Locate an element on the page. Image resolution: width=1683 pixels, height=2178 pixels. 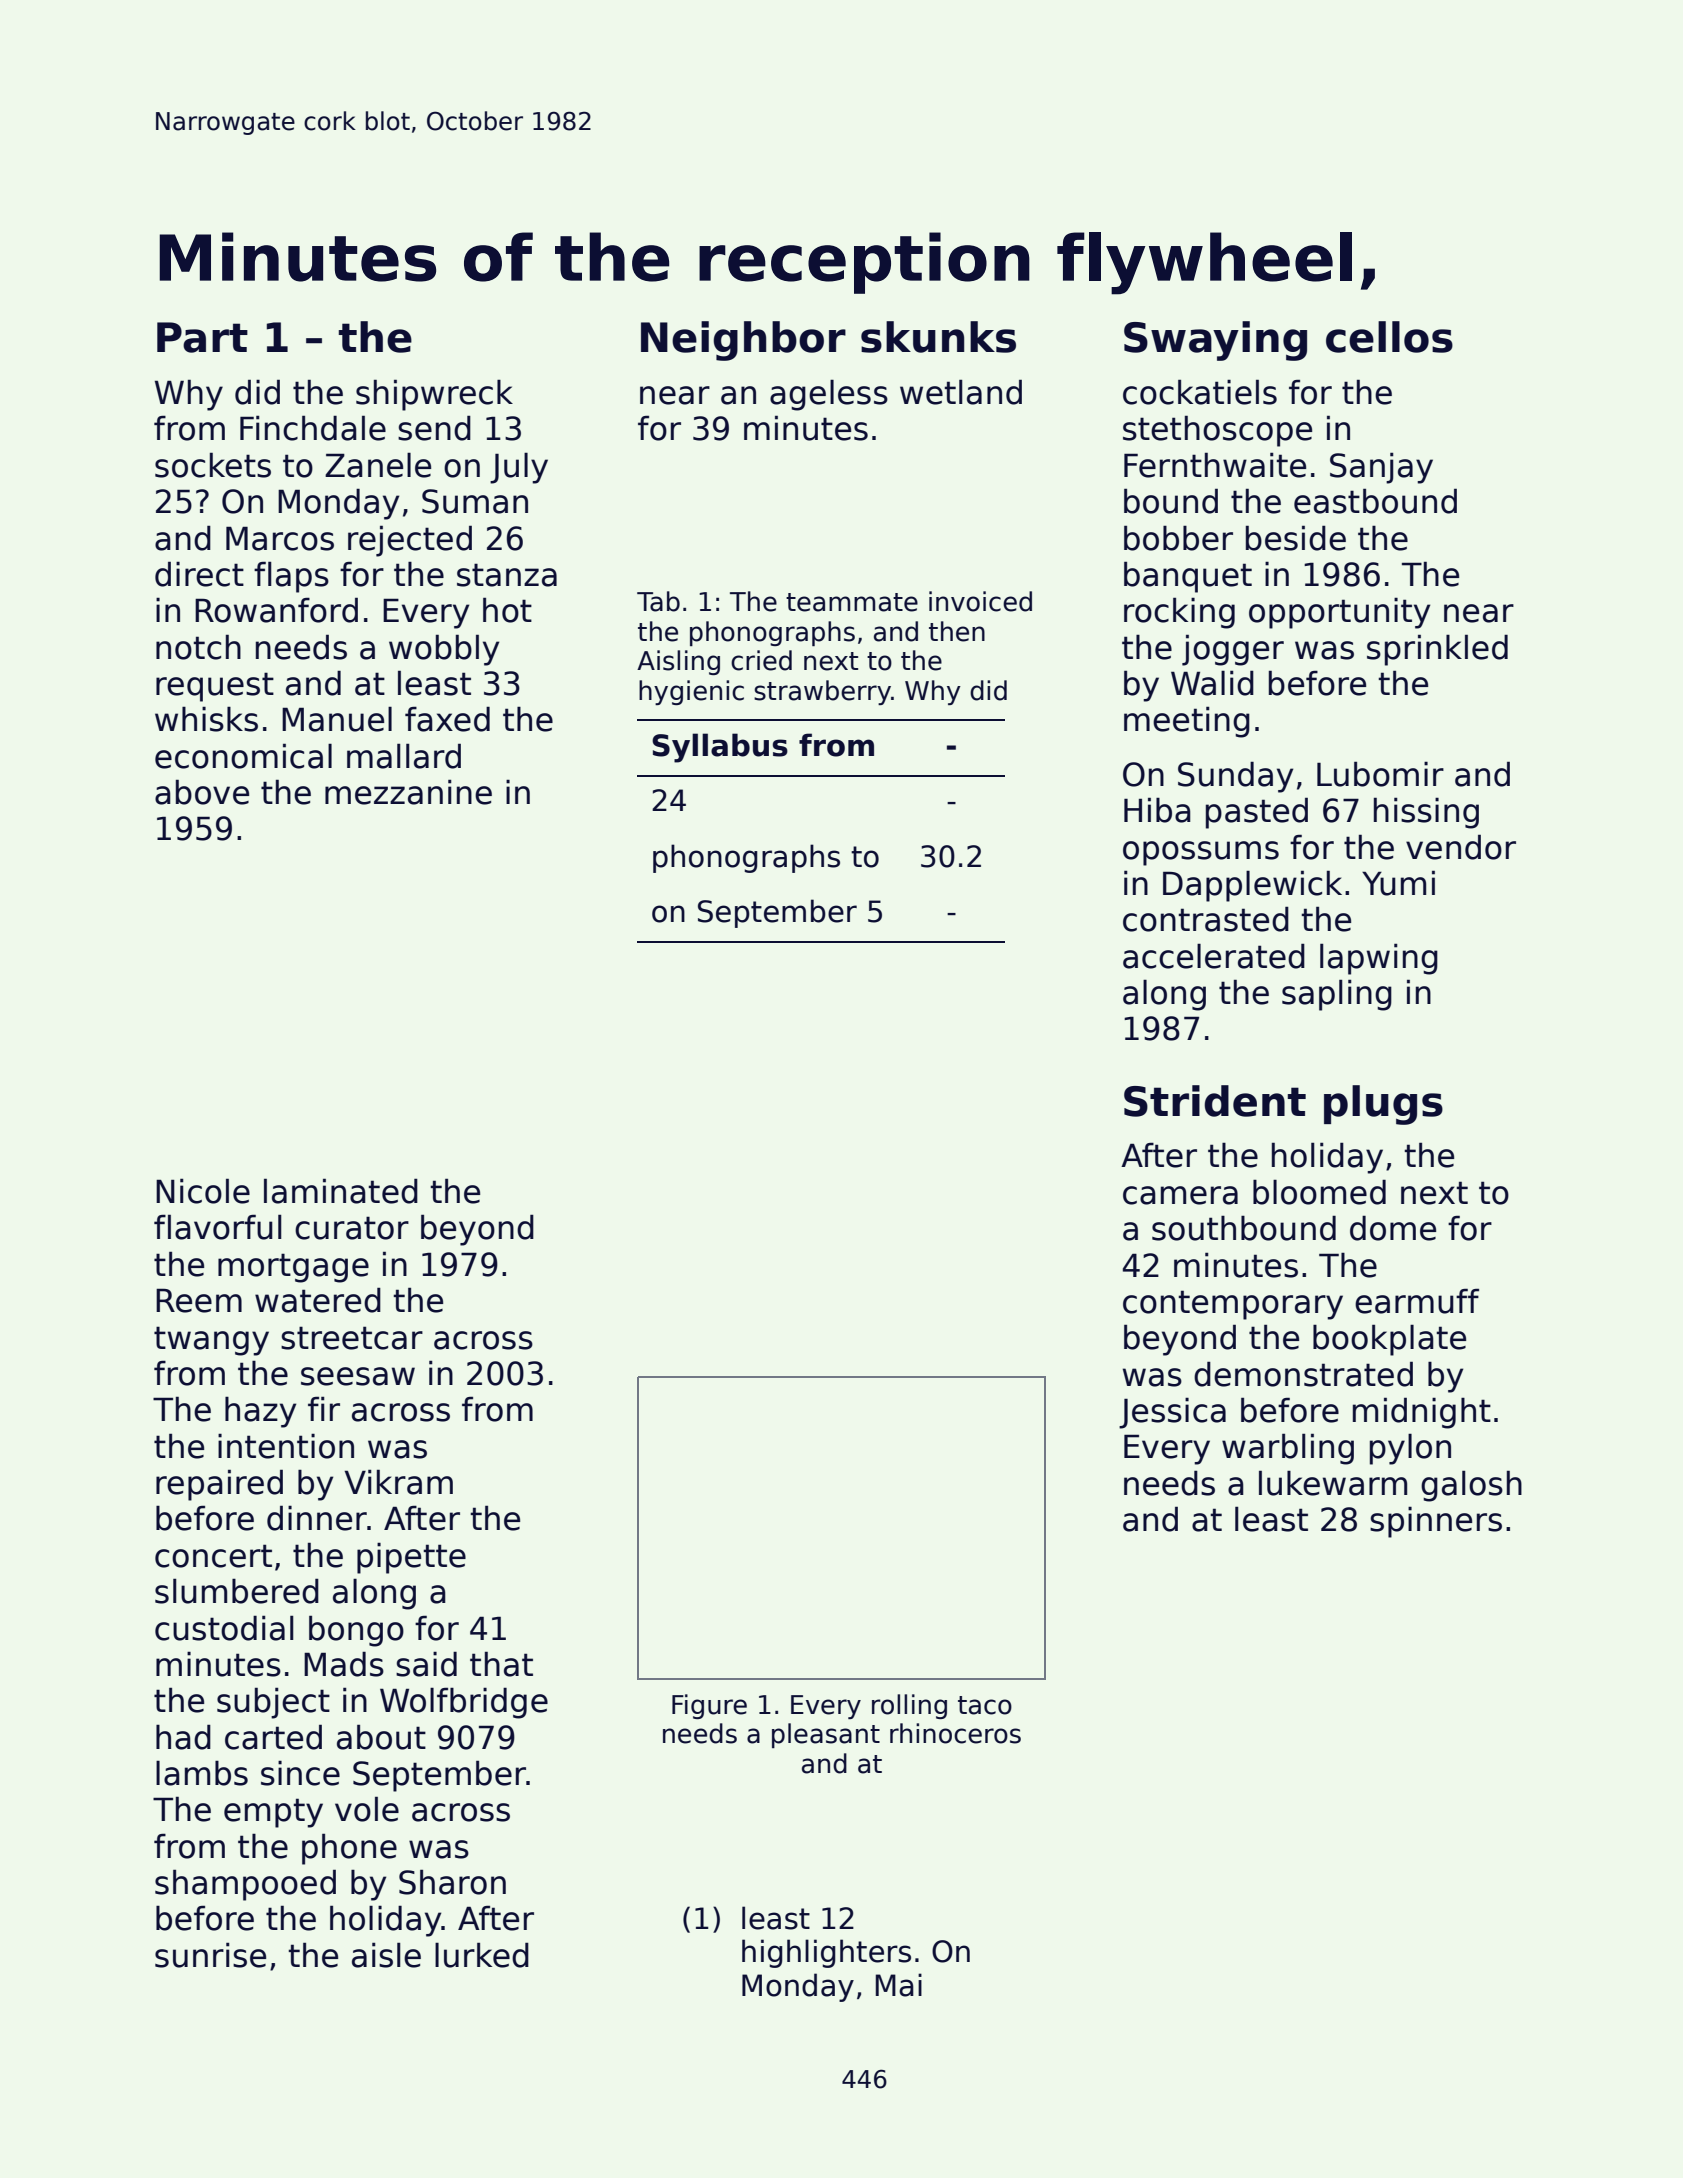
skunks is located at coordinates (938, 337).
